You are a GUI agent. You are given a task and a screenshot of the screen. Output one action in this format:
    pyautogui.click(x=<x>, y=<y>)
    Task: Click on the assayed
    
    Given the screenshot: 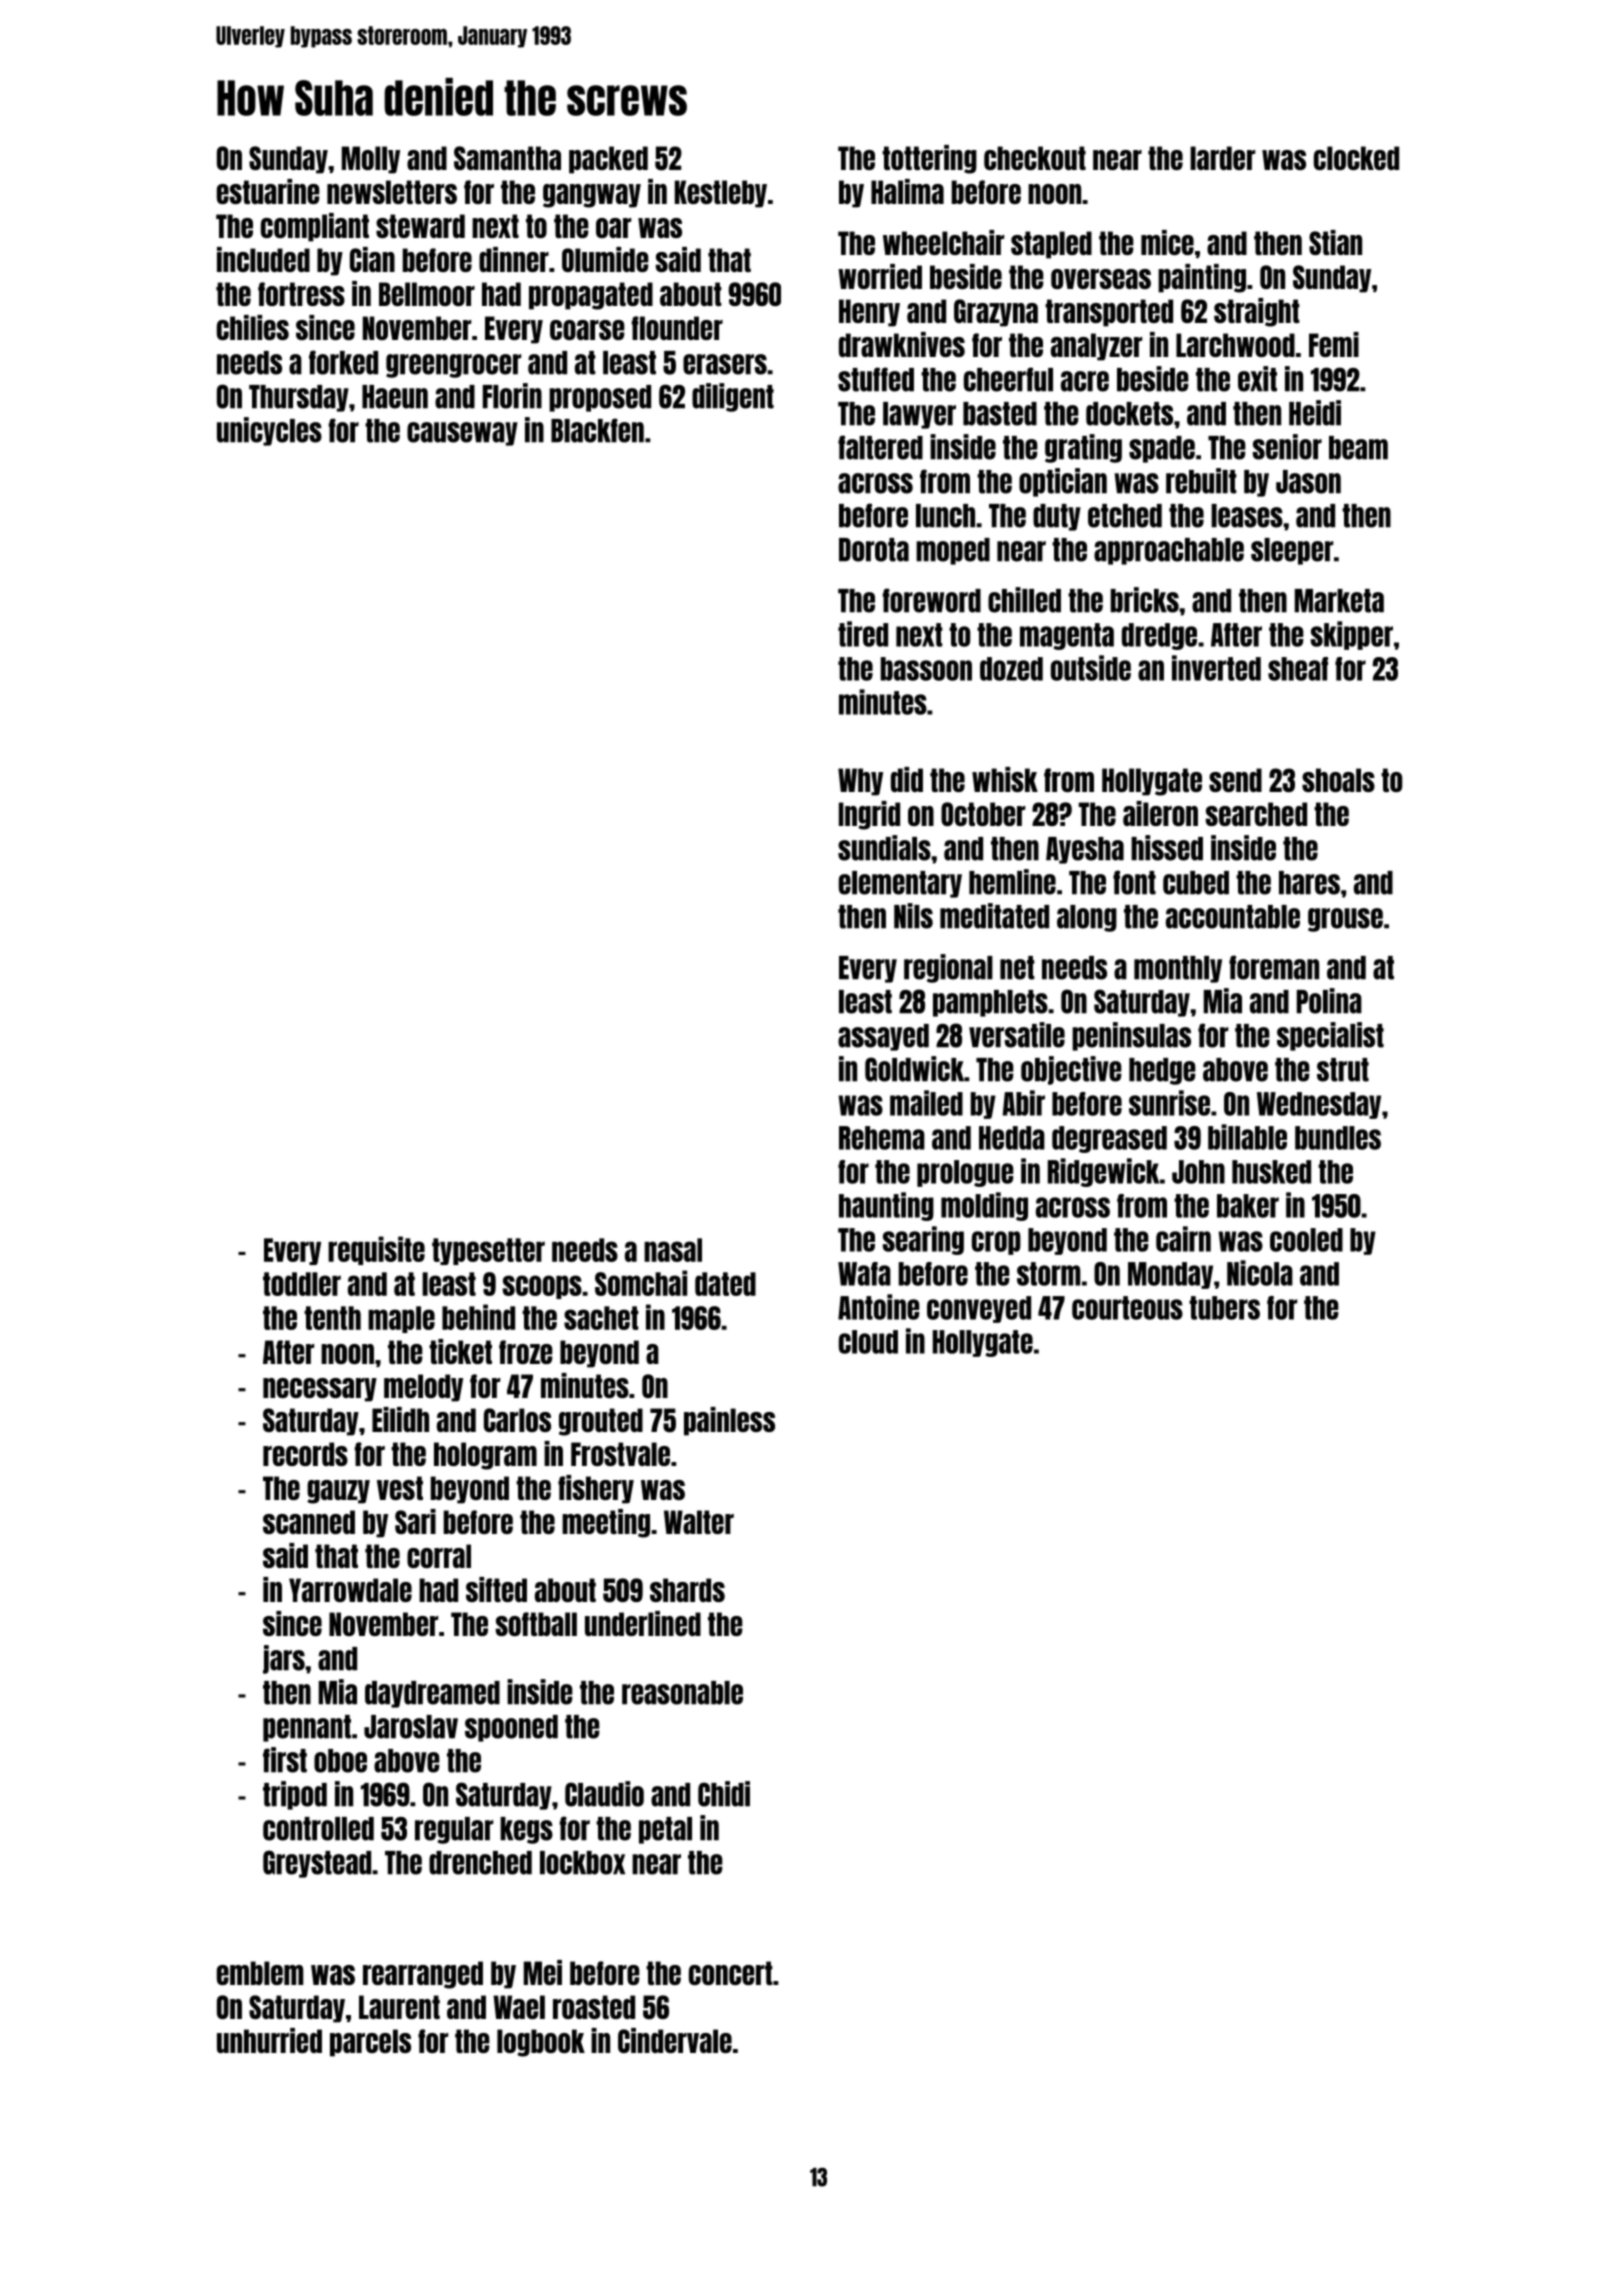 What is the action you would take?
    pyautogui.click(x=883, y=1037)
